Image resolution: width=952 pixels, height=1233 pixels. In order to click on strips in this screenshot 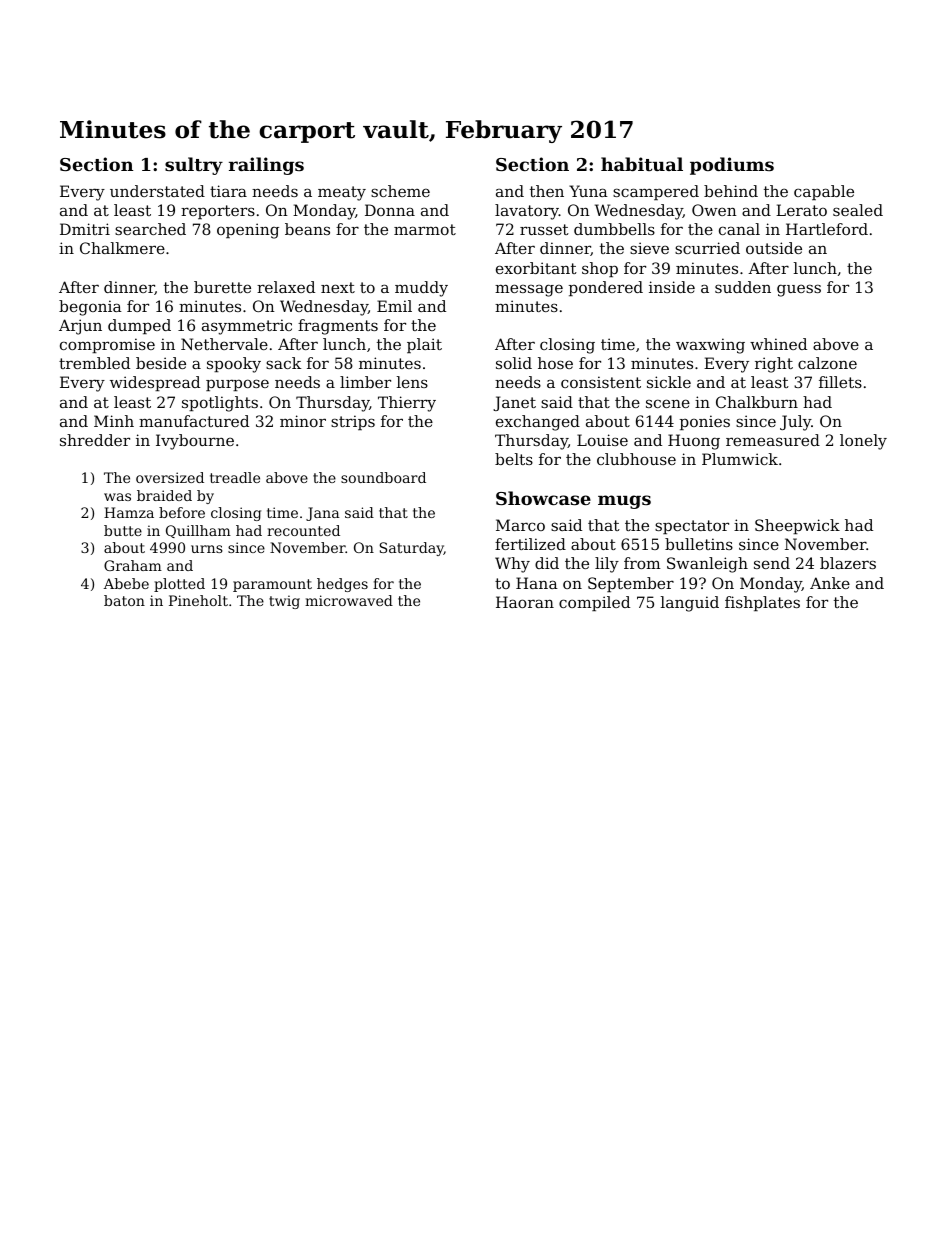, I will do `click(353, 422)`.
